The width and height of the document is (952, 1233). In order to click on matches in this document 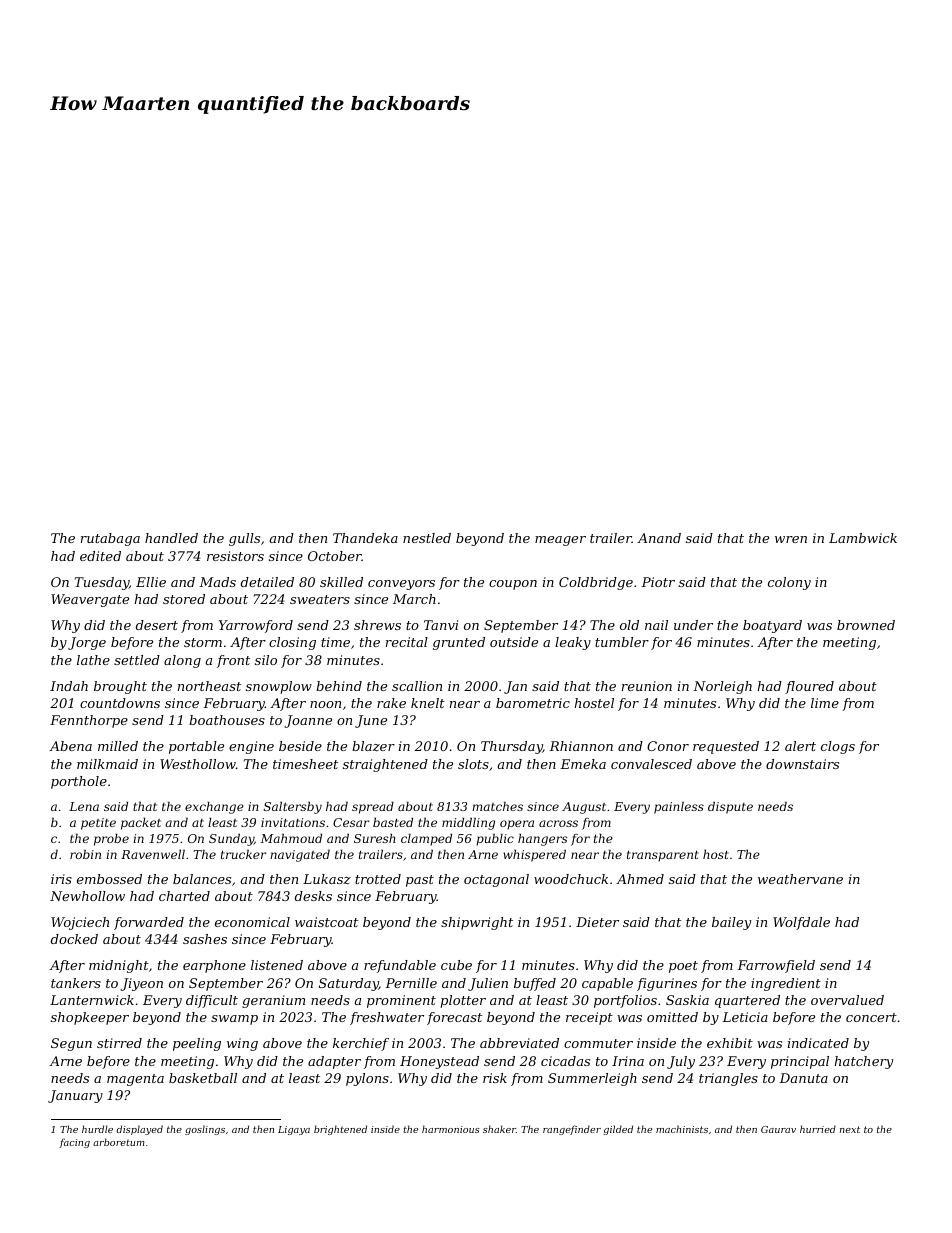, I will do `click(497, 806)`.
